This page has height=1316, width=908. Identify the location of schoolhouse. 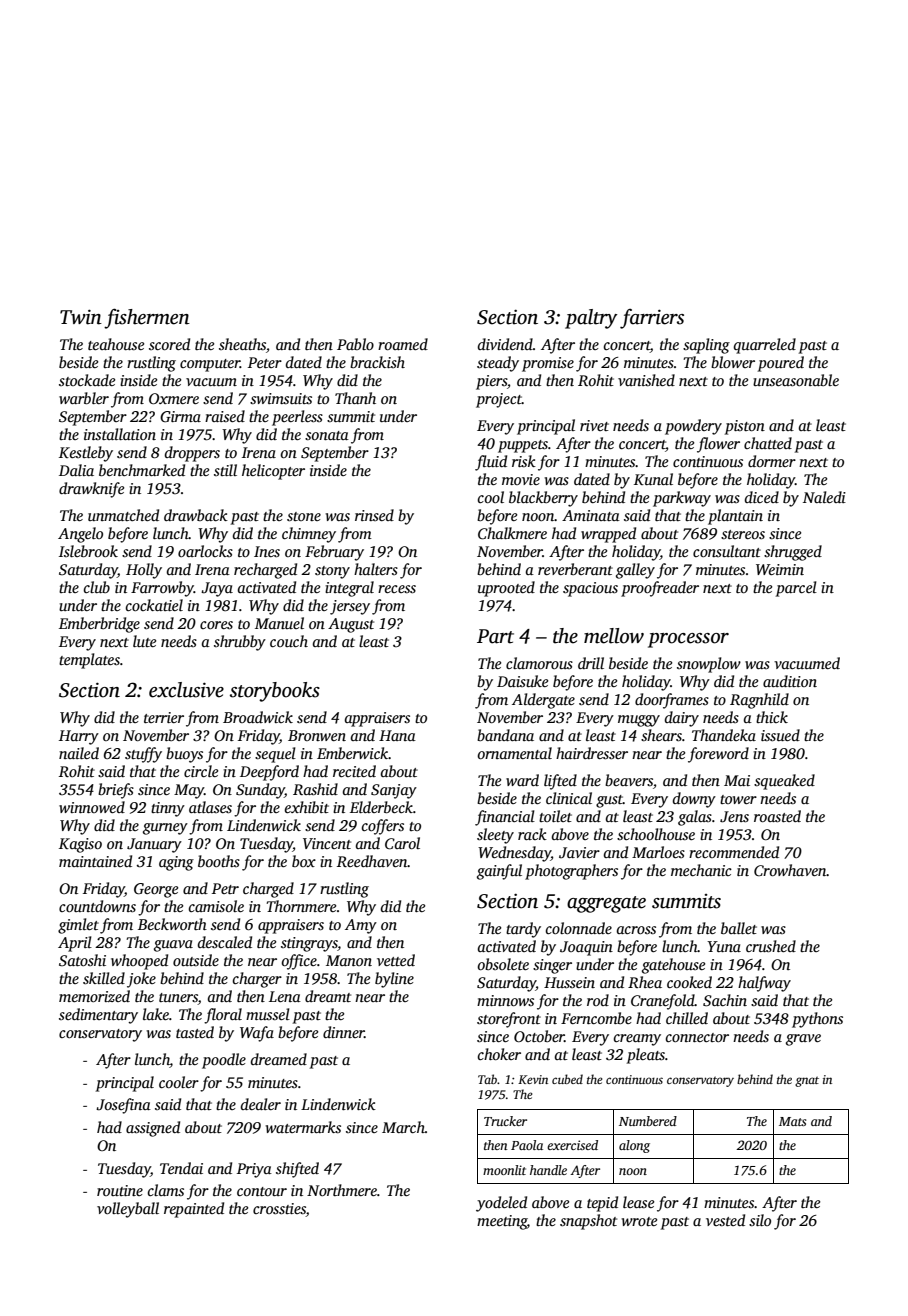
(656, 834).
